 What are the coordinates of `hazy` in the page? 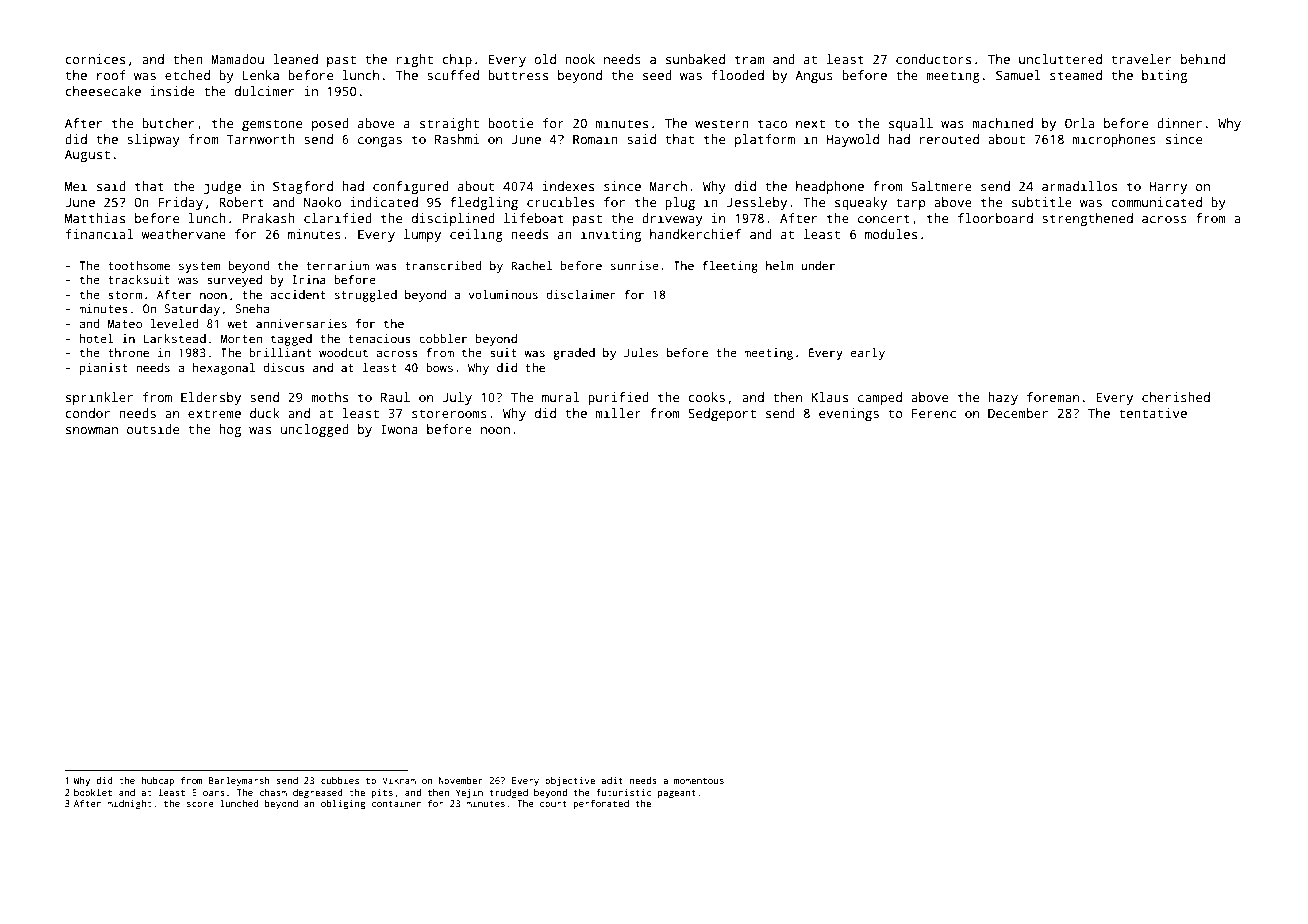 It's located at (1003, 398).
